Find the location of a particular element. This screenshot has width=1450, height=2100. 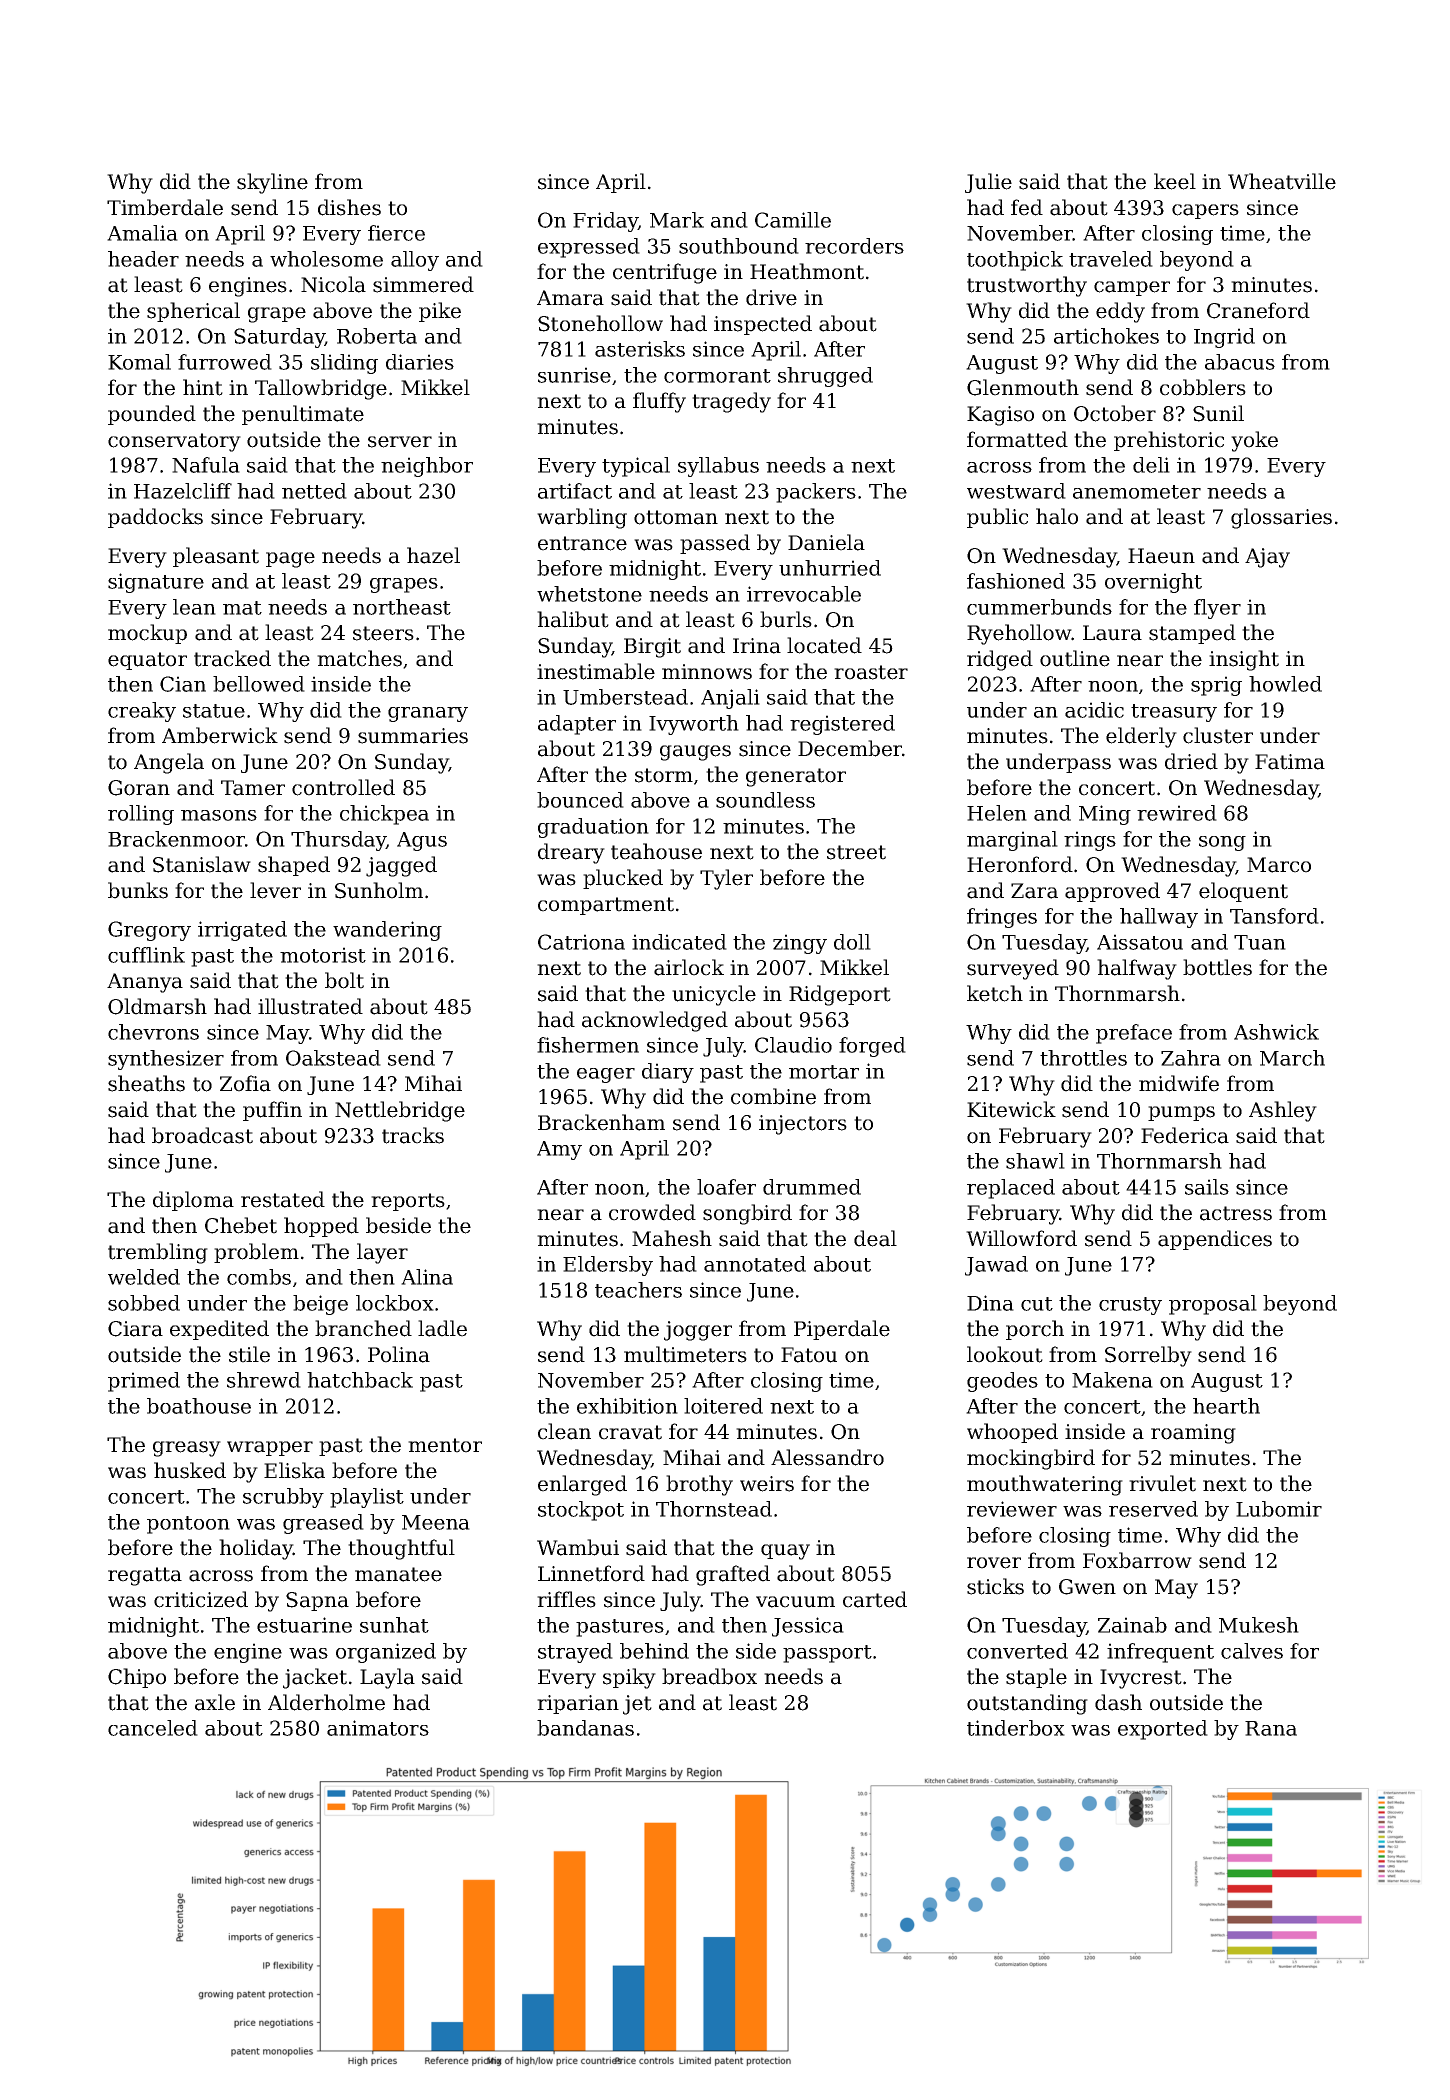

crowded is located at coordinates (652, 1212).
